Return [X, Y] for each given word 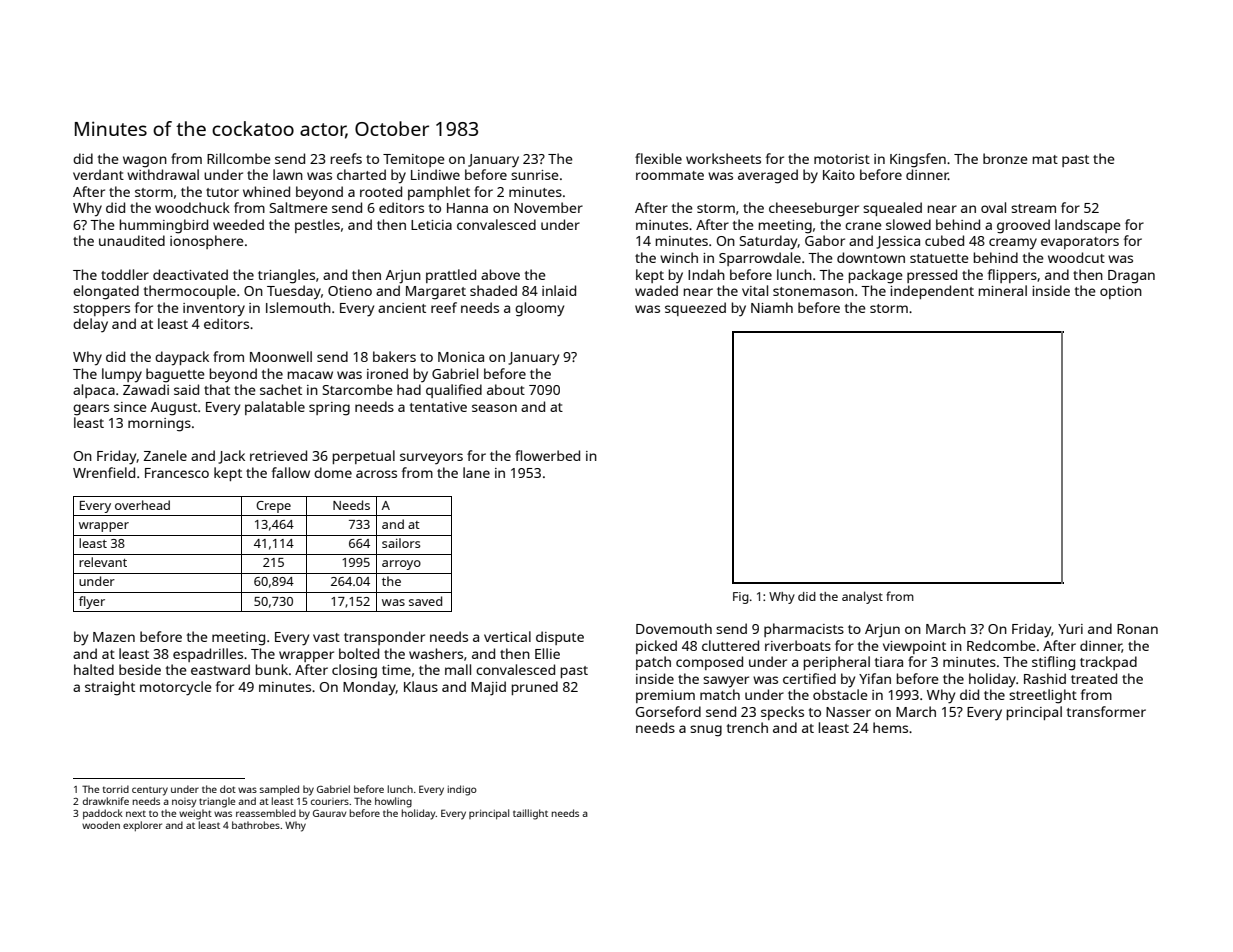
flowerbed [547, 455]
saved [425, 601]
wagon [145, 162]
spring [329, 409]
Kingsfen [918, 160]
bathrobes [256, 825]
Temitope [414, 160]
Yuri [1070, 629]
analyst [862, 597]
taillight [530, 814]
